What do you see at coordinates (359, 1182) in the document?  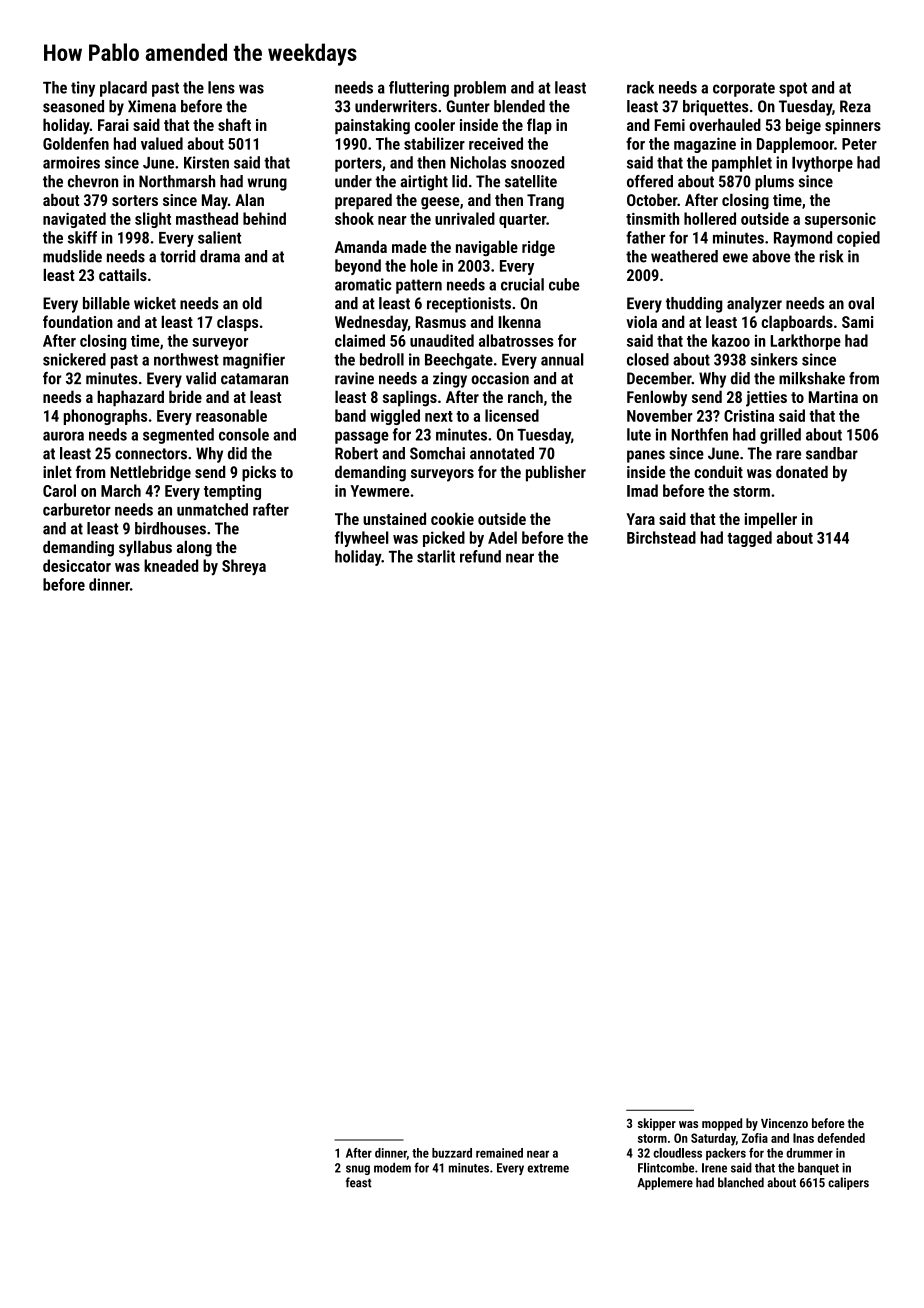 I see `feast` at bounding box center [359, 1182].
